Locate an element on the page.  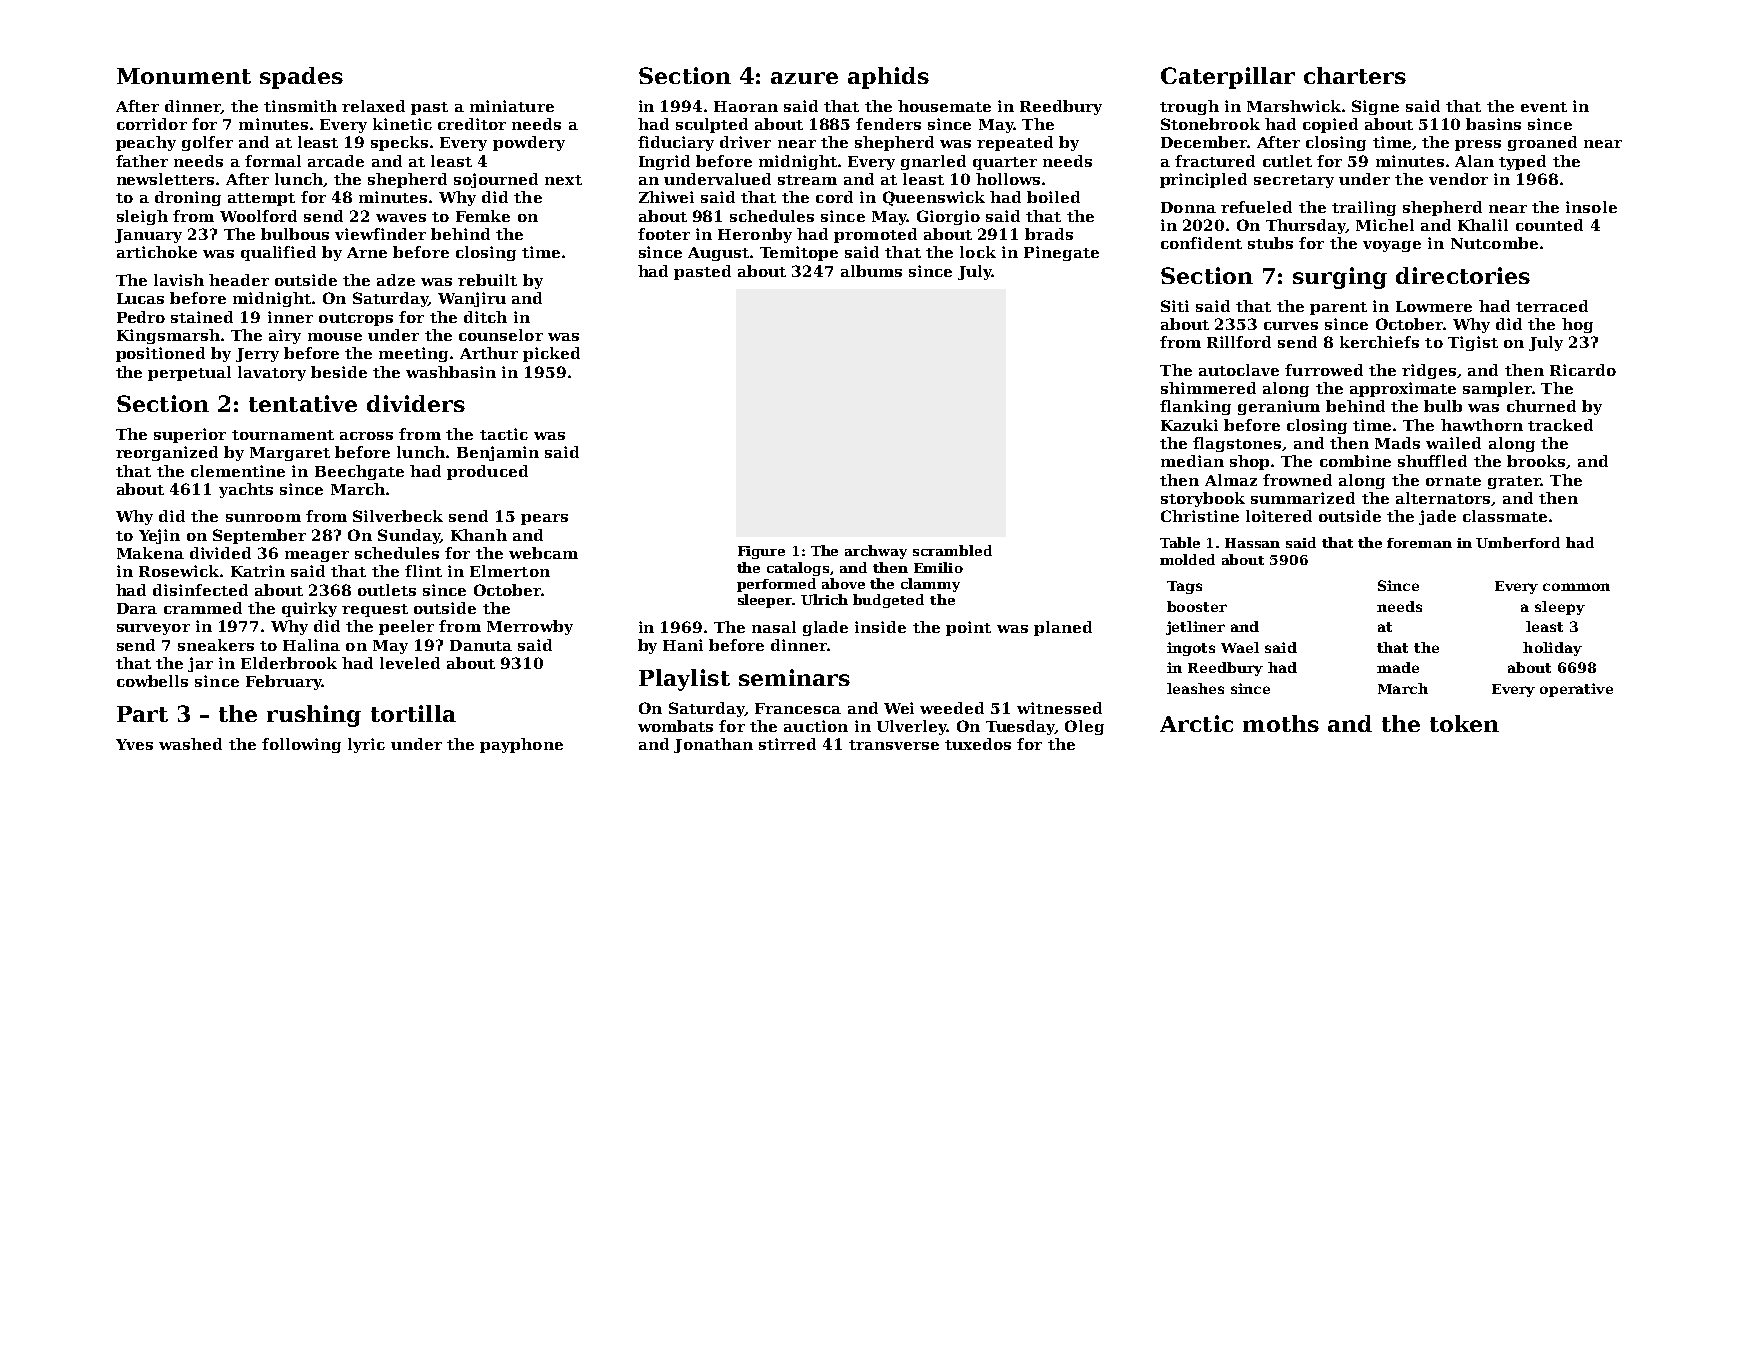
tentative is located at coordinates (303, 403).
